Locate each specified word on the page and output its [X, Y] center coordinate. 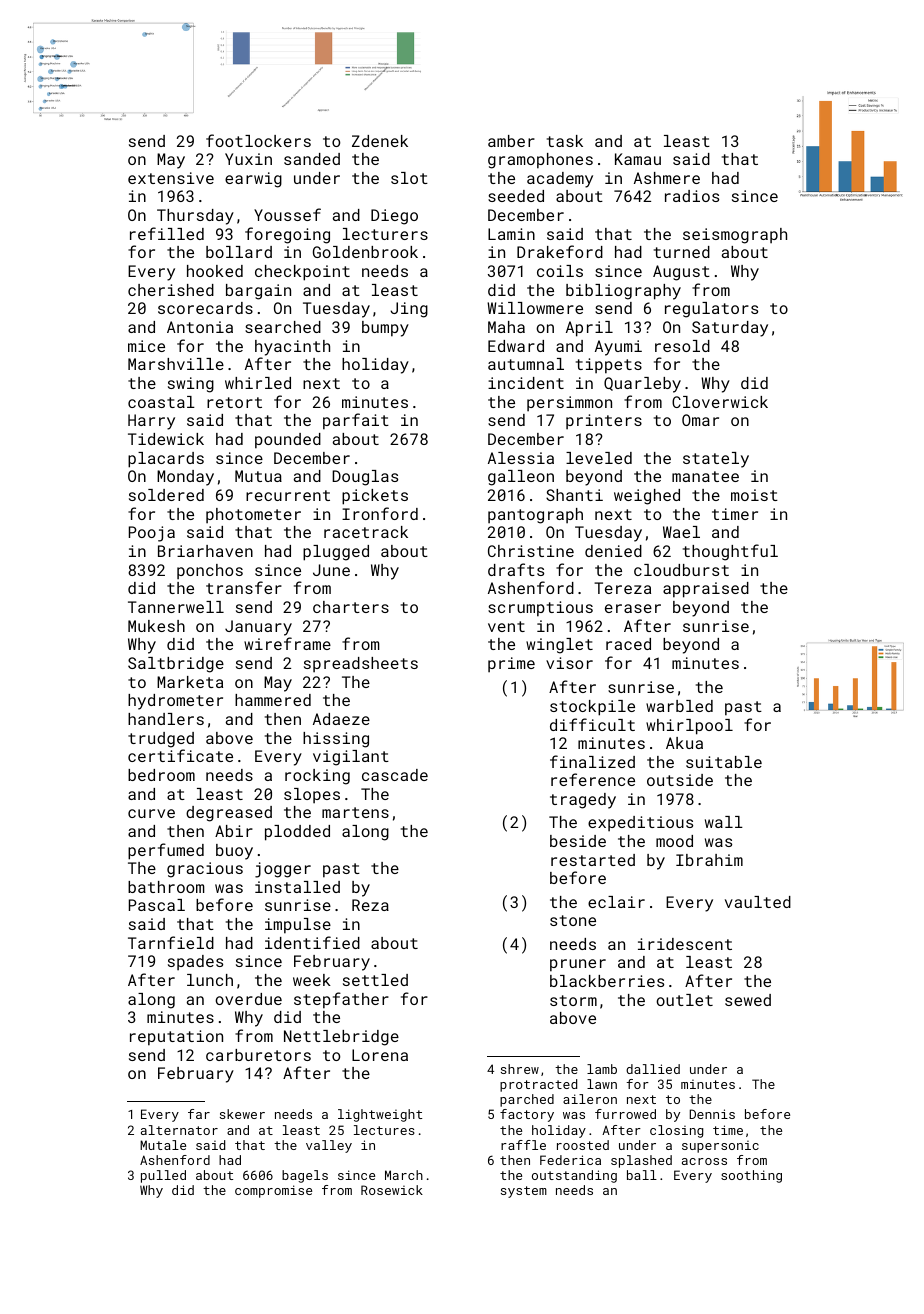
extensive [171, 178]
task [565, 141]
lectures [384, 1130]
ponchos [210, 571]
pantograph [535, 516]
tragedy [583, 801]
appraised [706, 590]
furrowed [625, 1114]
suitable [724, 762]
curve [151, 813]
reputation [176, 1038]
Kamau [638, 159]
